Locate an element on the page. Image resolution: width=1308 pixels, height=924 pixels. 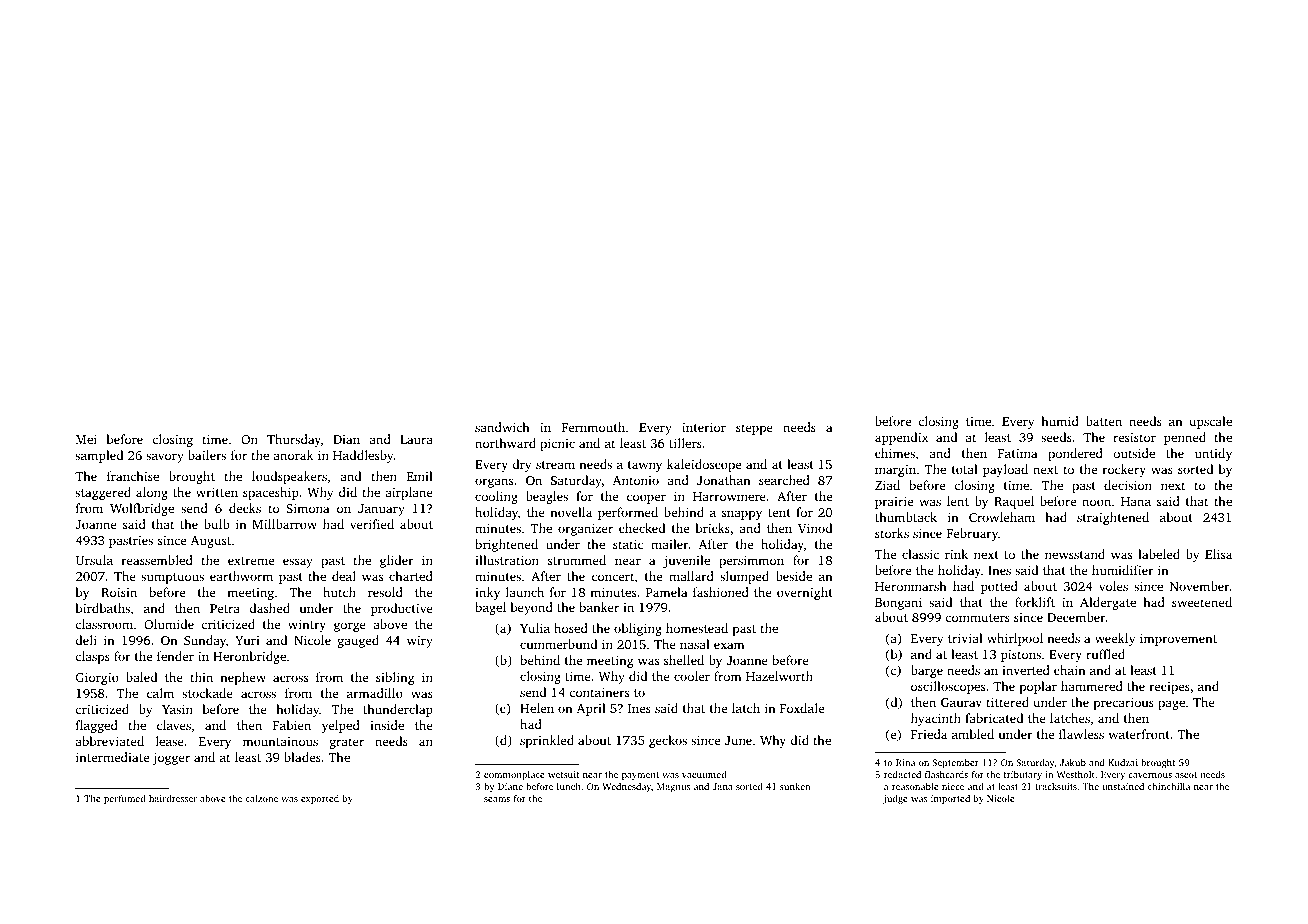
voles is located at coordinates (1113, 586).
